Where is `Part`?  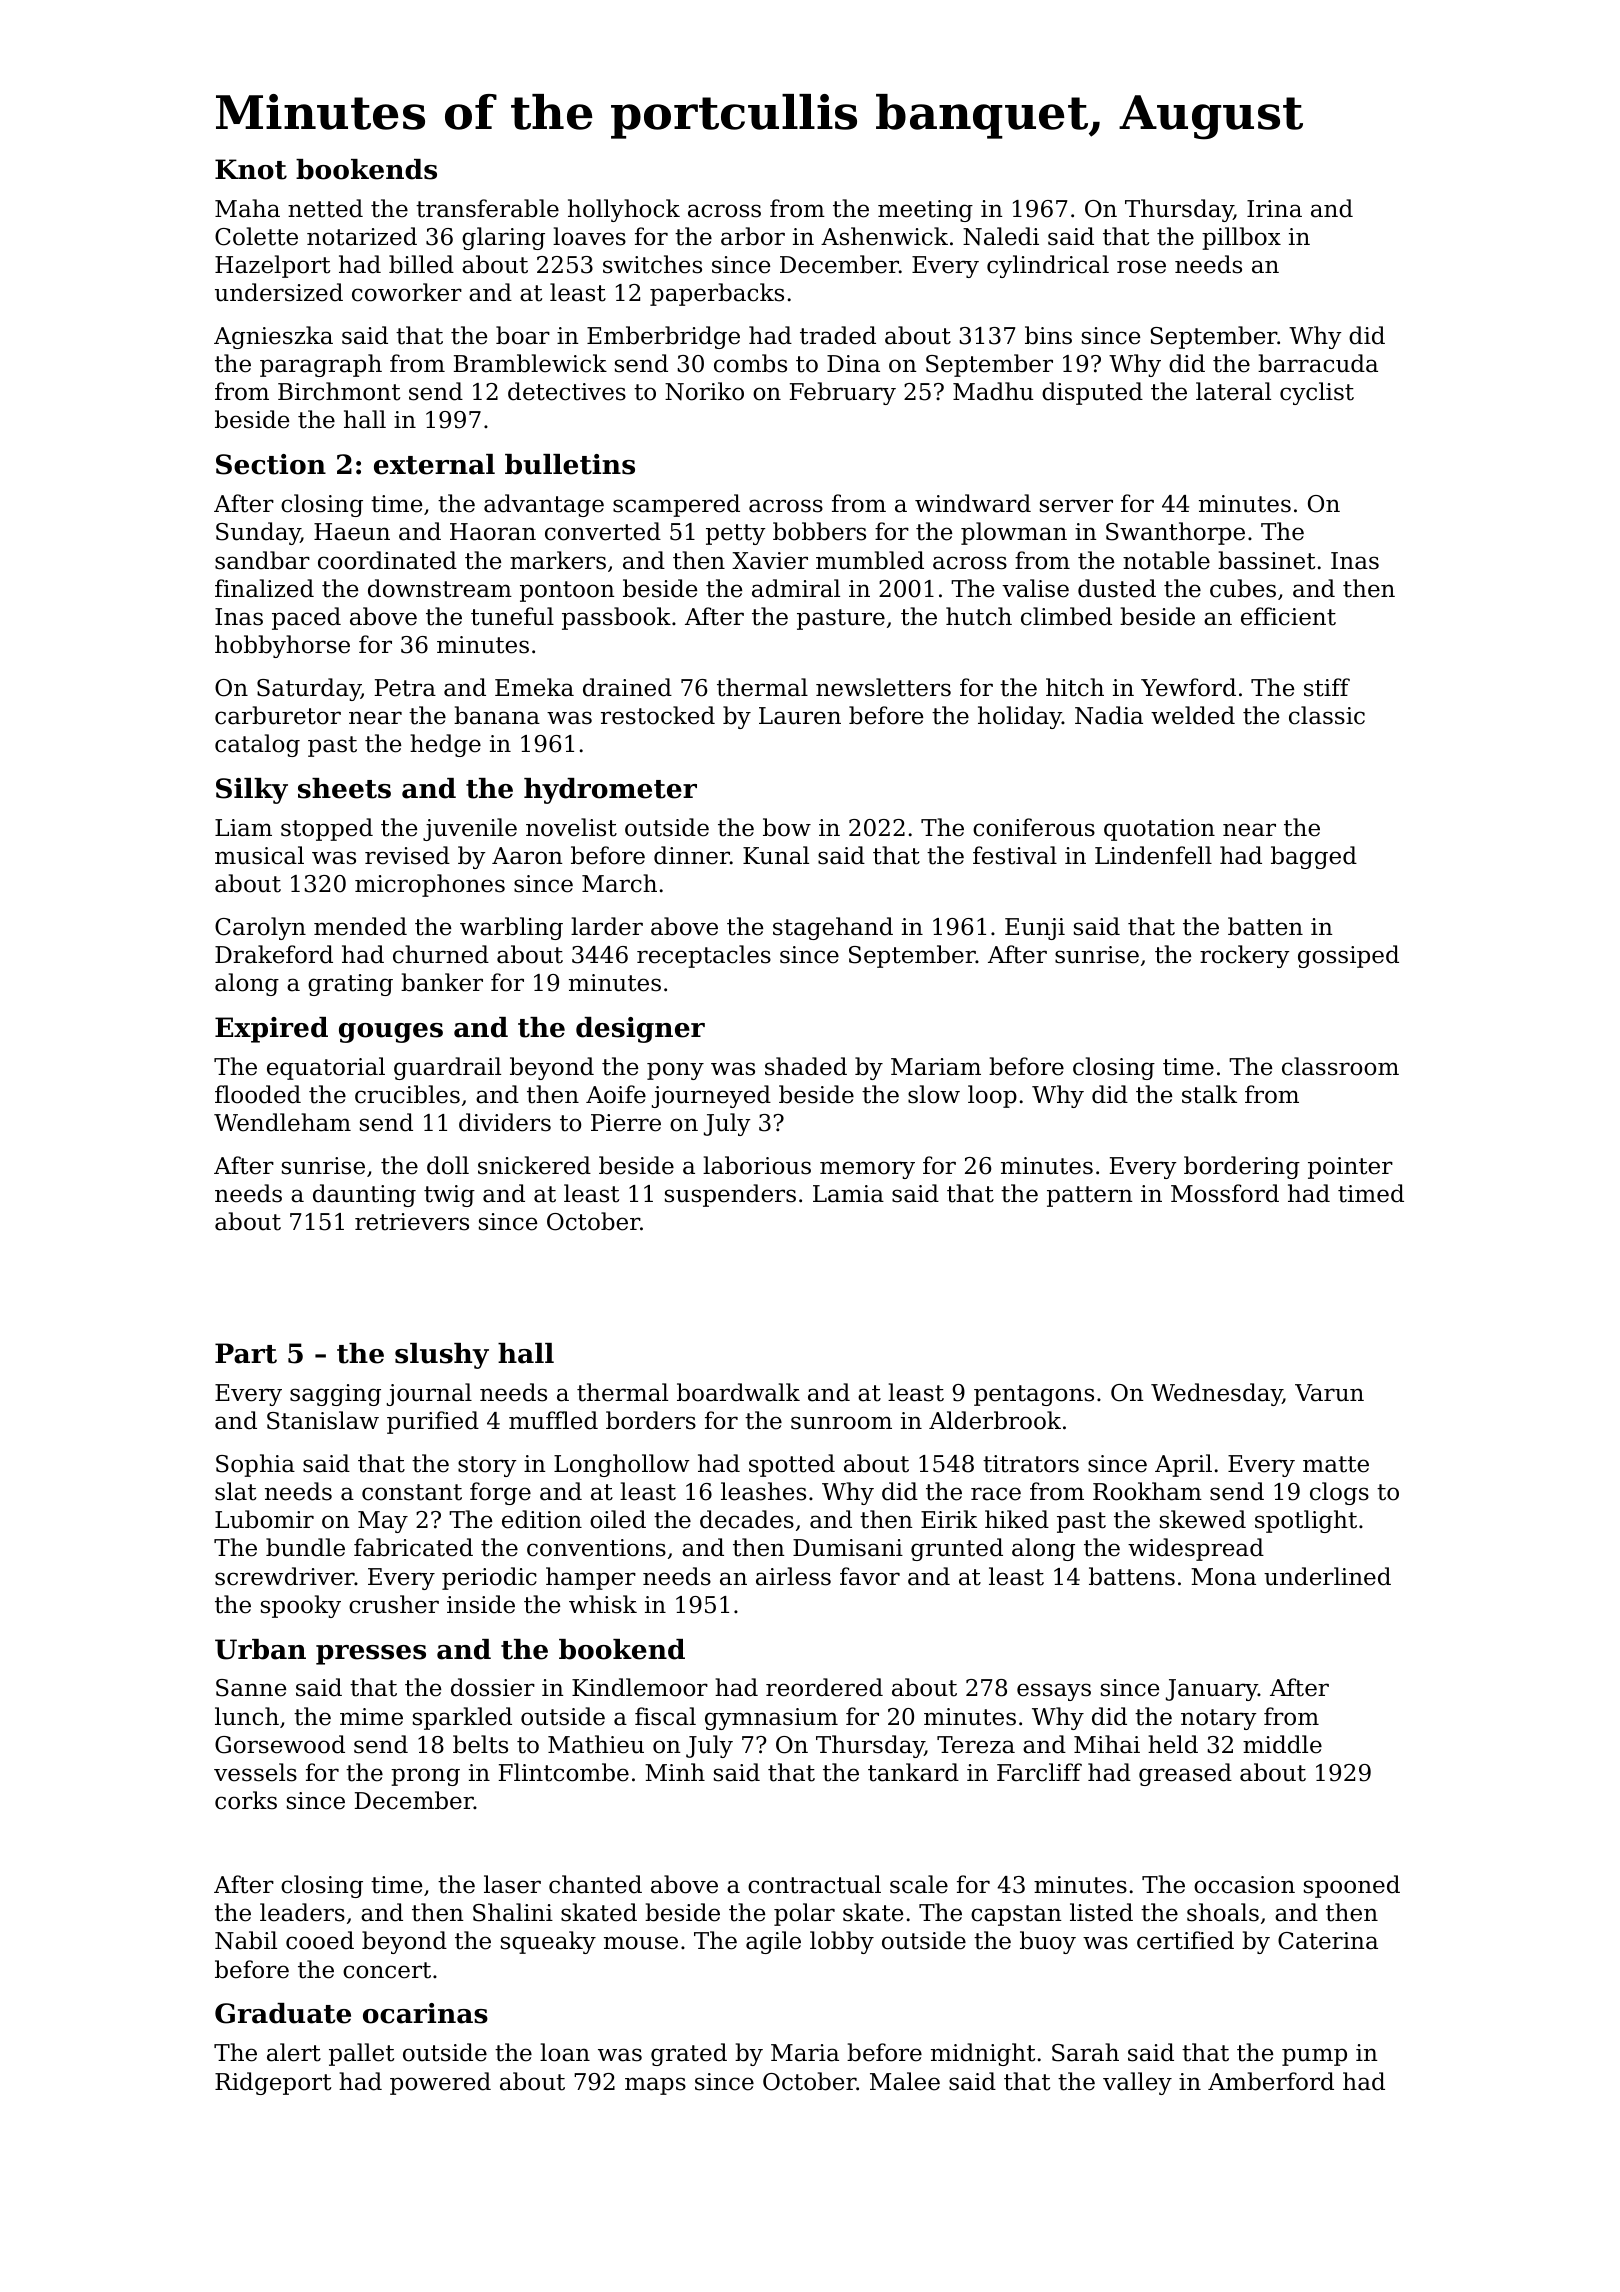 Part is located at coordinates (246, 1353).
